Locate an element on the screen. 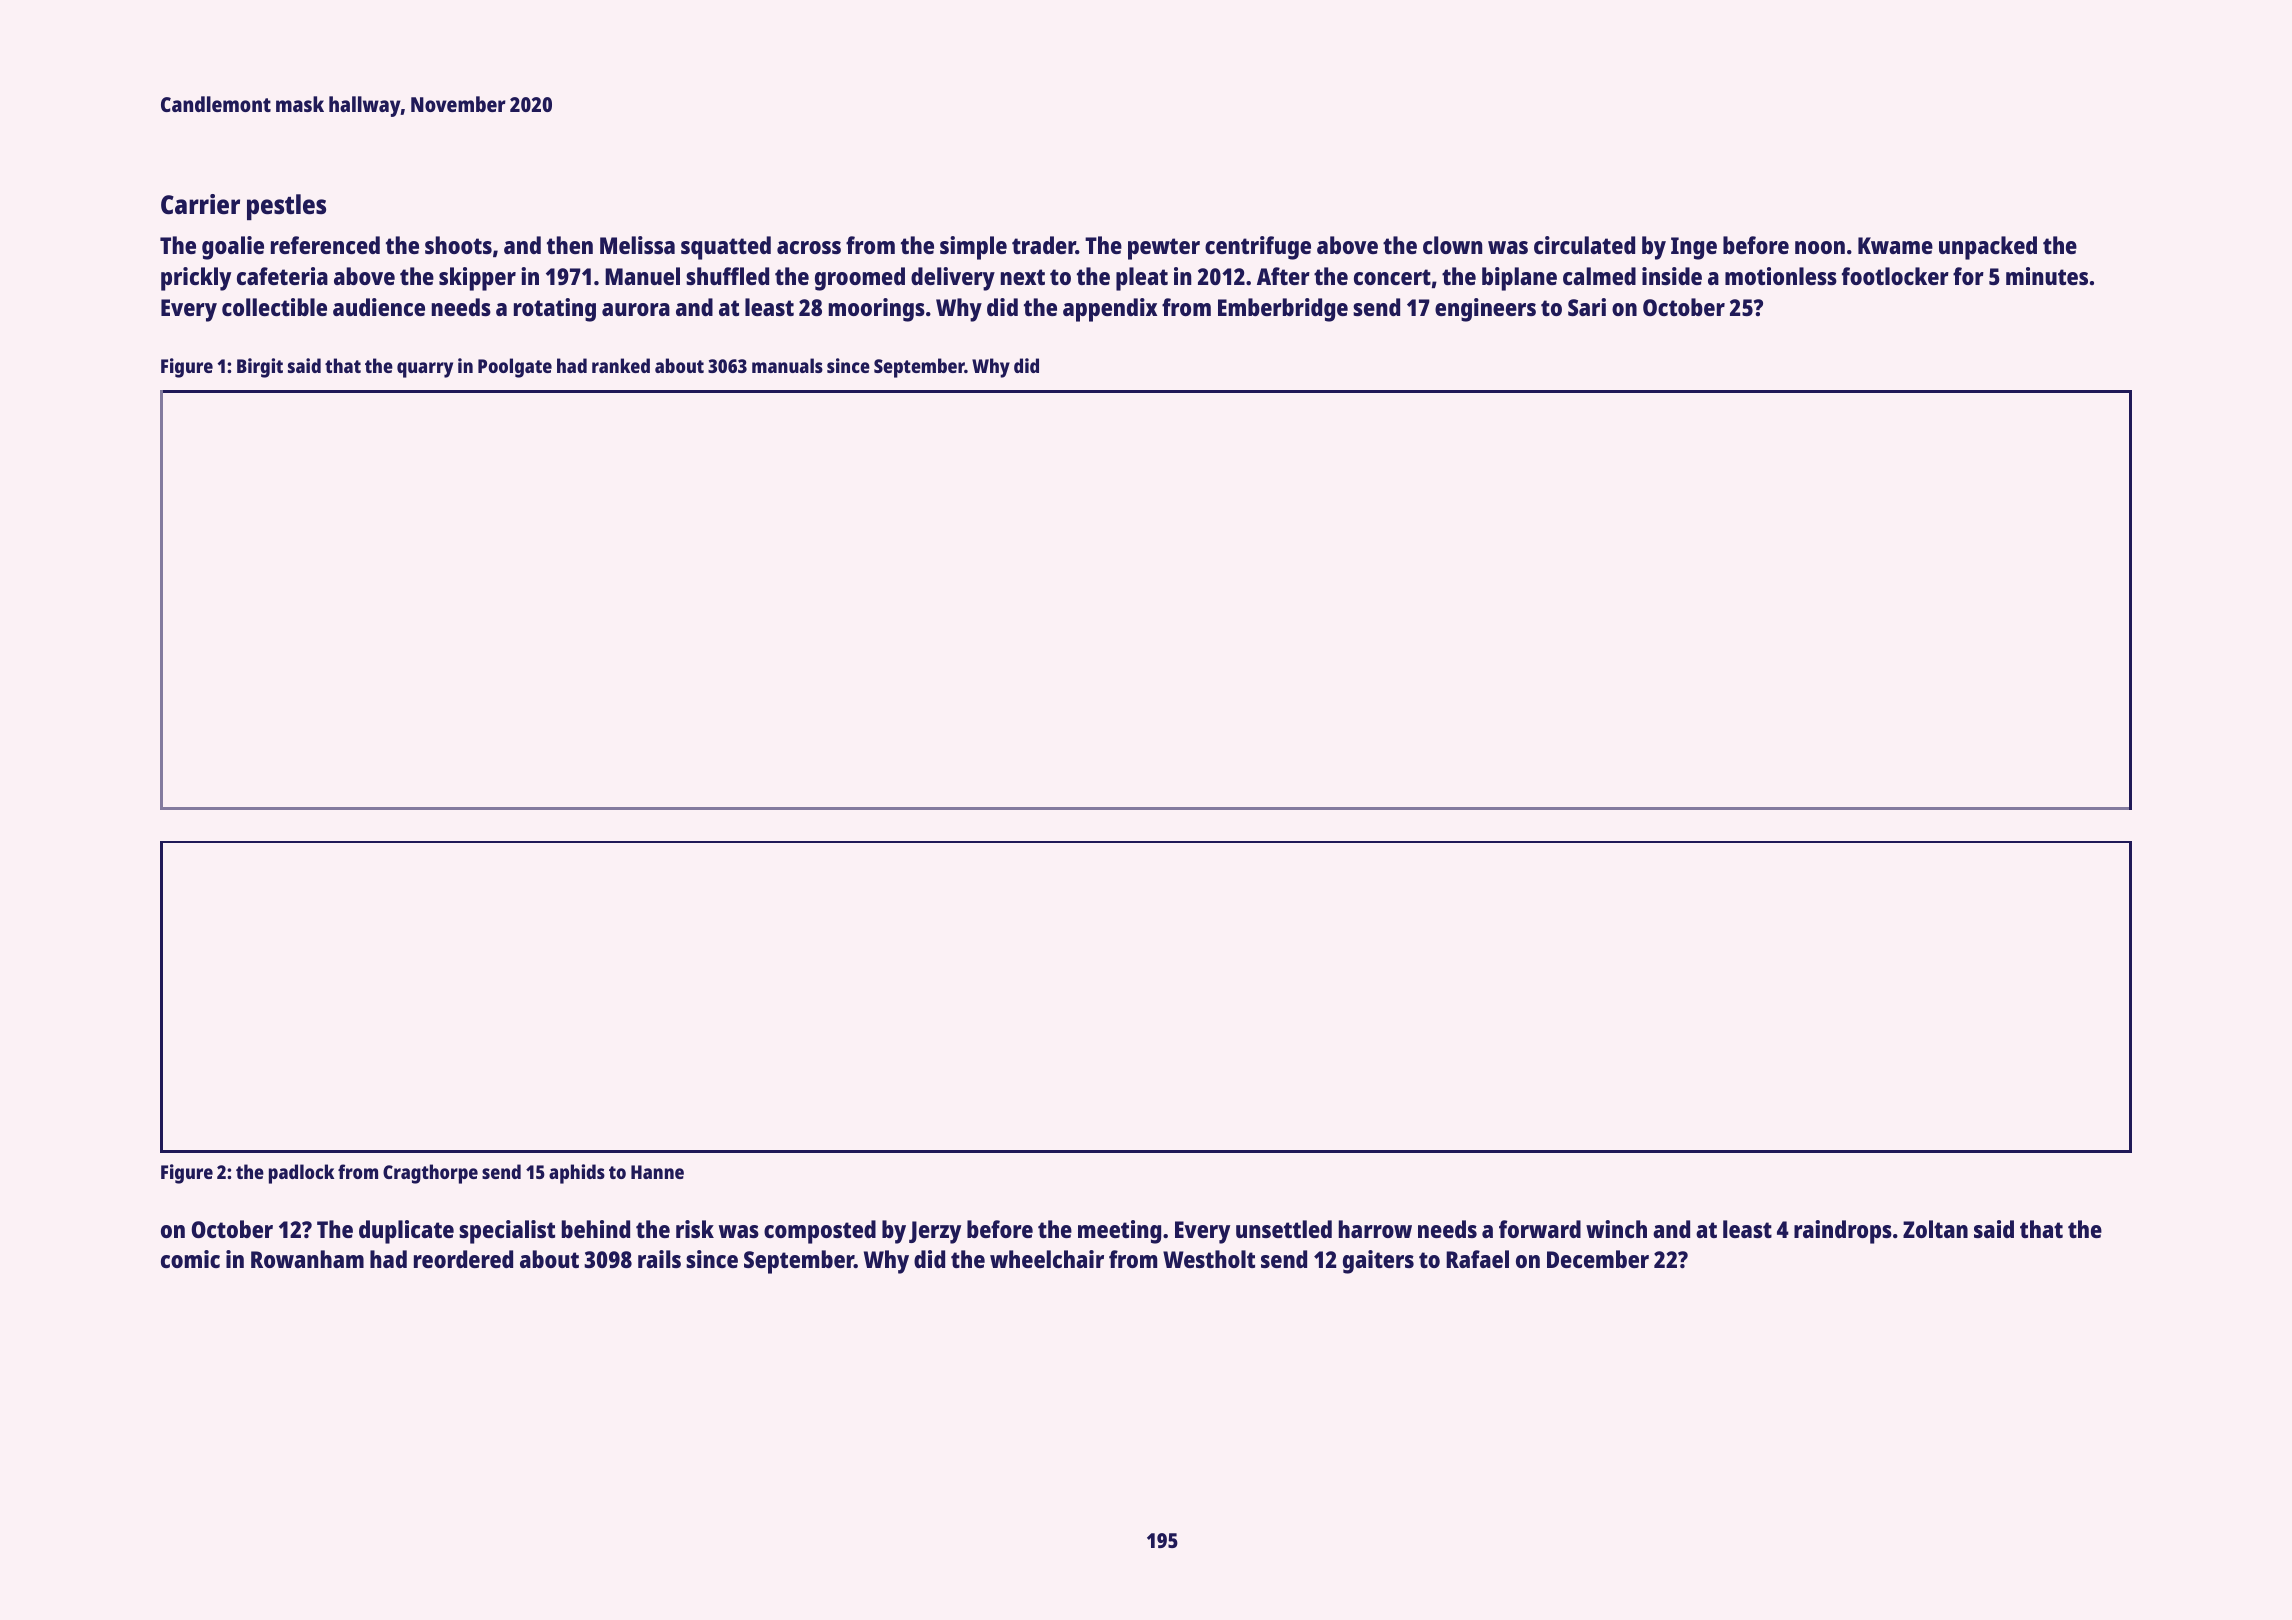 The image size is (2292, 1620). quarry is located at coordinates (425, 370).
